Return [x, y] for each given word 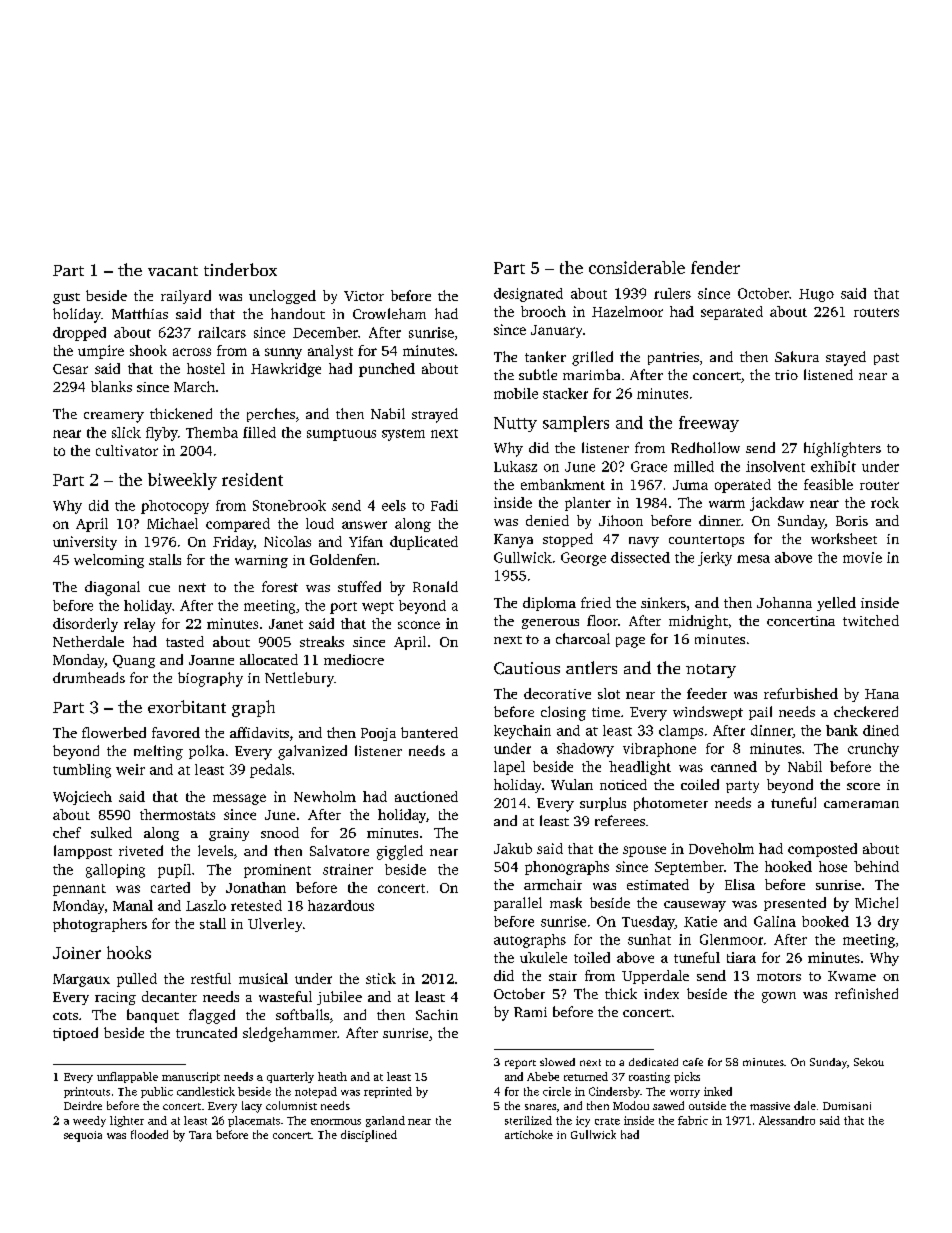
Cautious [527, 668]
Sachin [437, 1014]
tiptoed [75, 1034]
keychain [522, 732]
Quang [134, 661]
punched [387, 370]
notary [711, 671]
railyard [186, 297]
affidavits [259, 732]
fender [715, 267]
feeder [707, 693]
